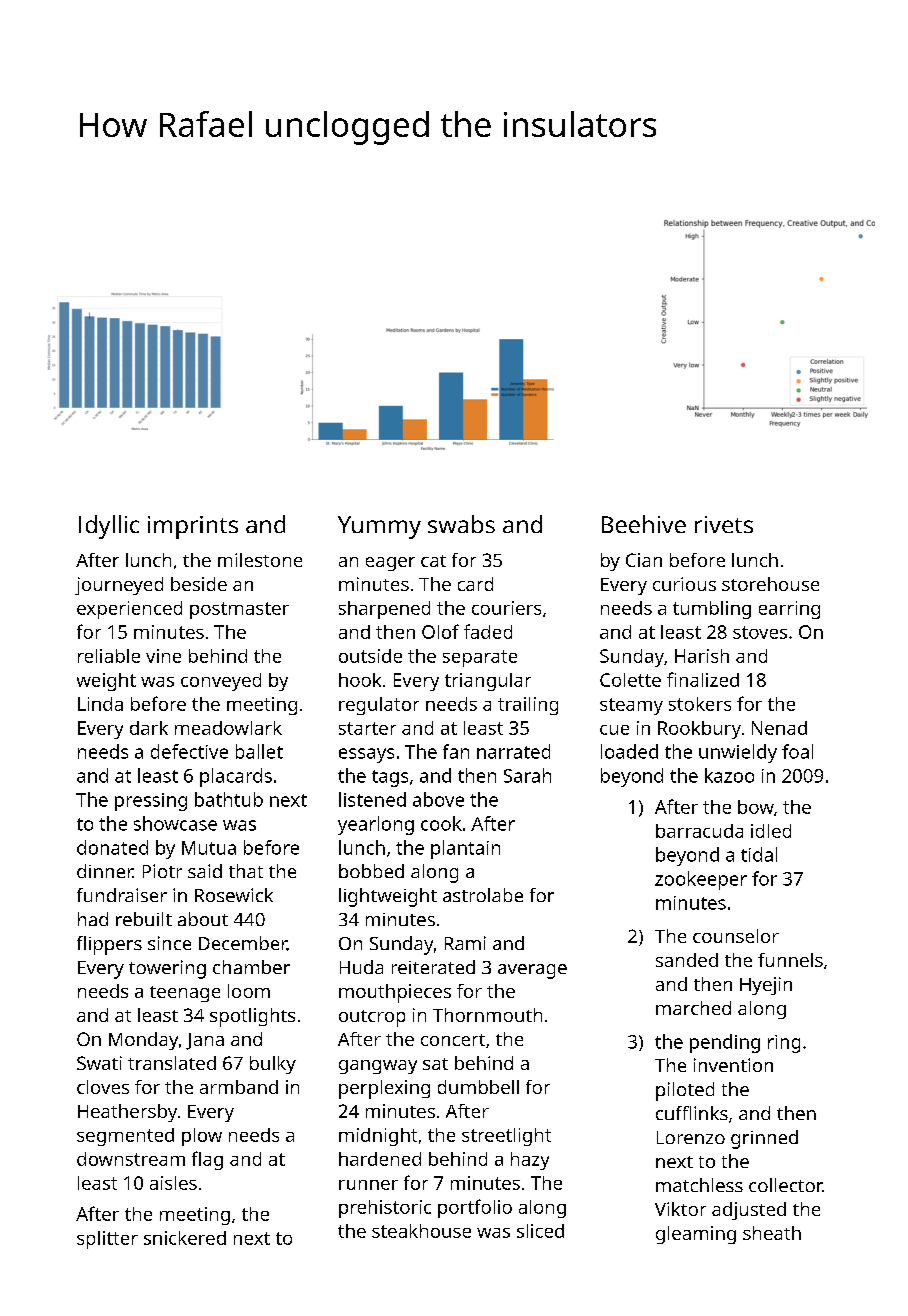 This image has height=1316, width=908. I want to click on ballet, so click(259, 751).
